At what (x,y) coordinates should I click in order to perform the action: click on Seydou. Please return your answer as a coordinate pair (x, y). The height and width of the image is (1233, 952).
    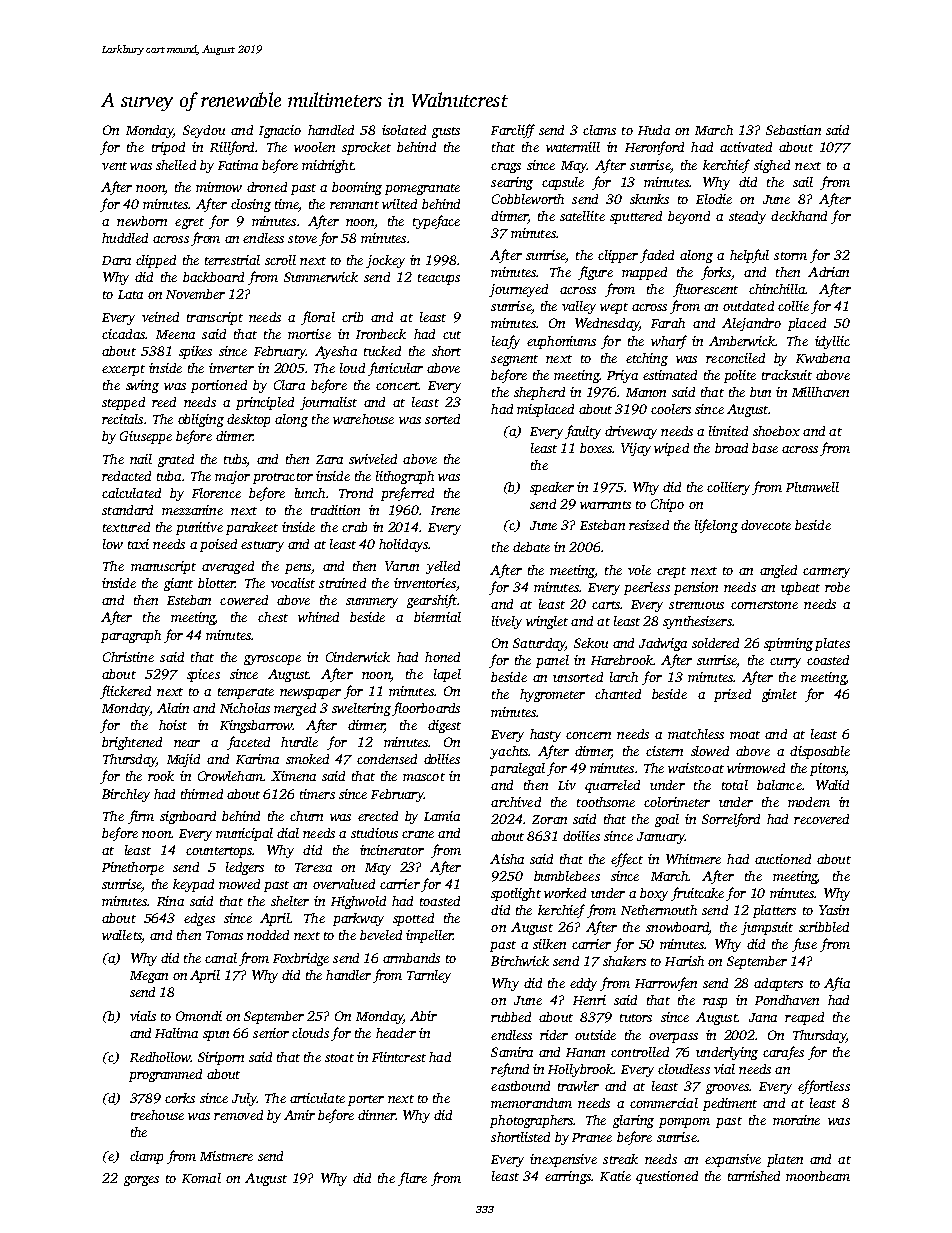
    Looking at the image, I should click on (204, 131).
